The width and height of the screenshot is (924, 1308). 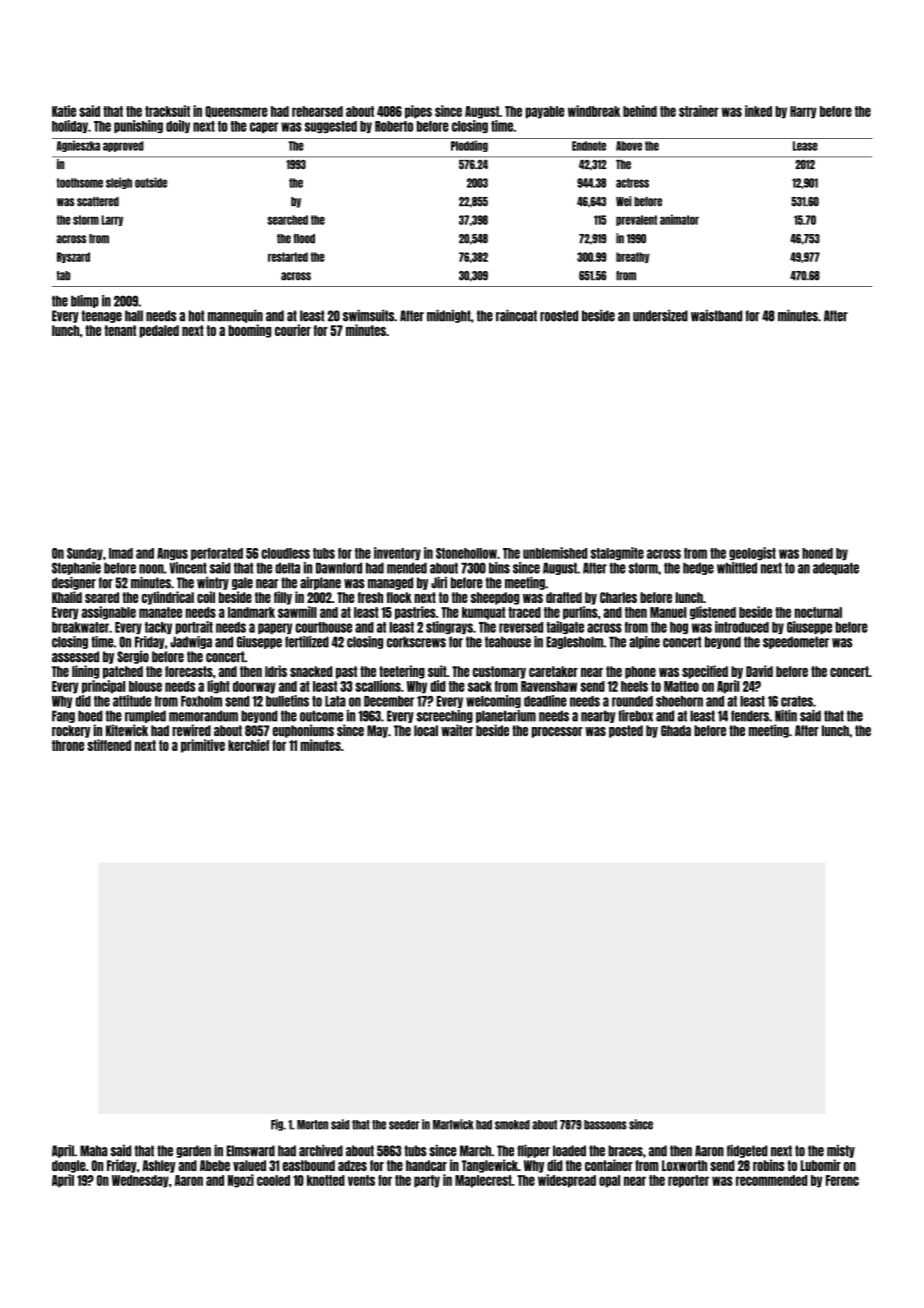 What do you see at coordinates (138, 126) in the screenshot?
I see `punishing` at bounding box center [138, 126].
